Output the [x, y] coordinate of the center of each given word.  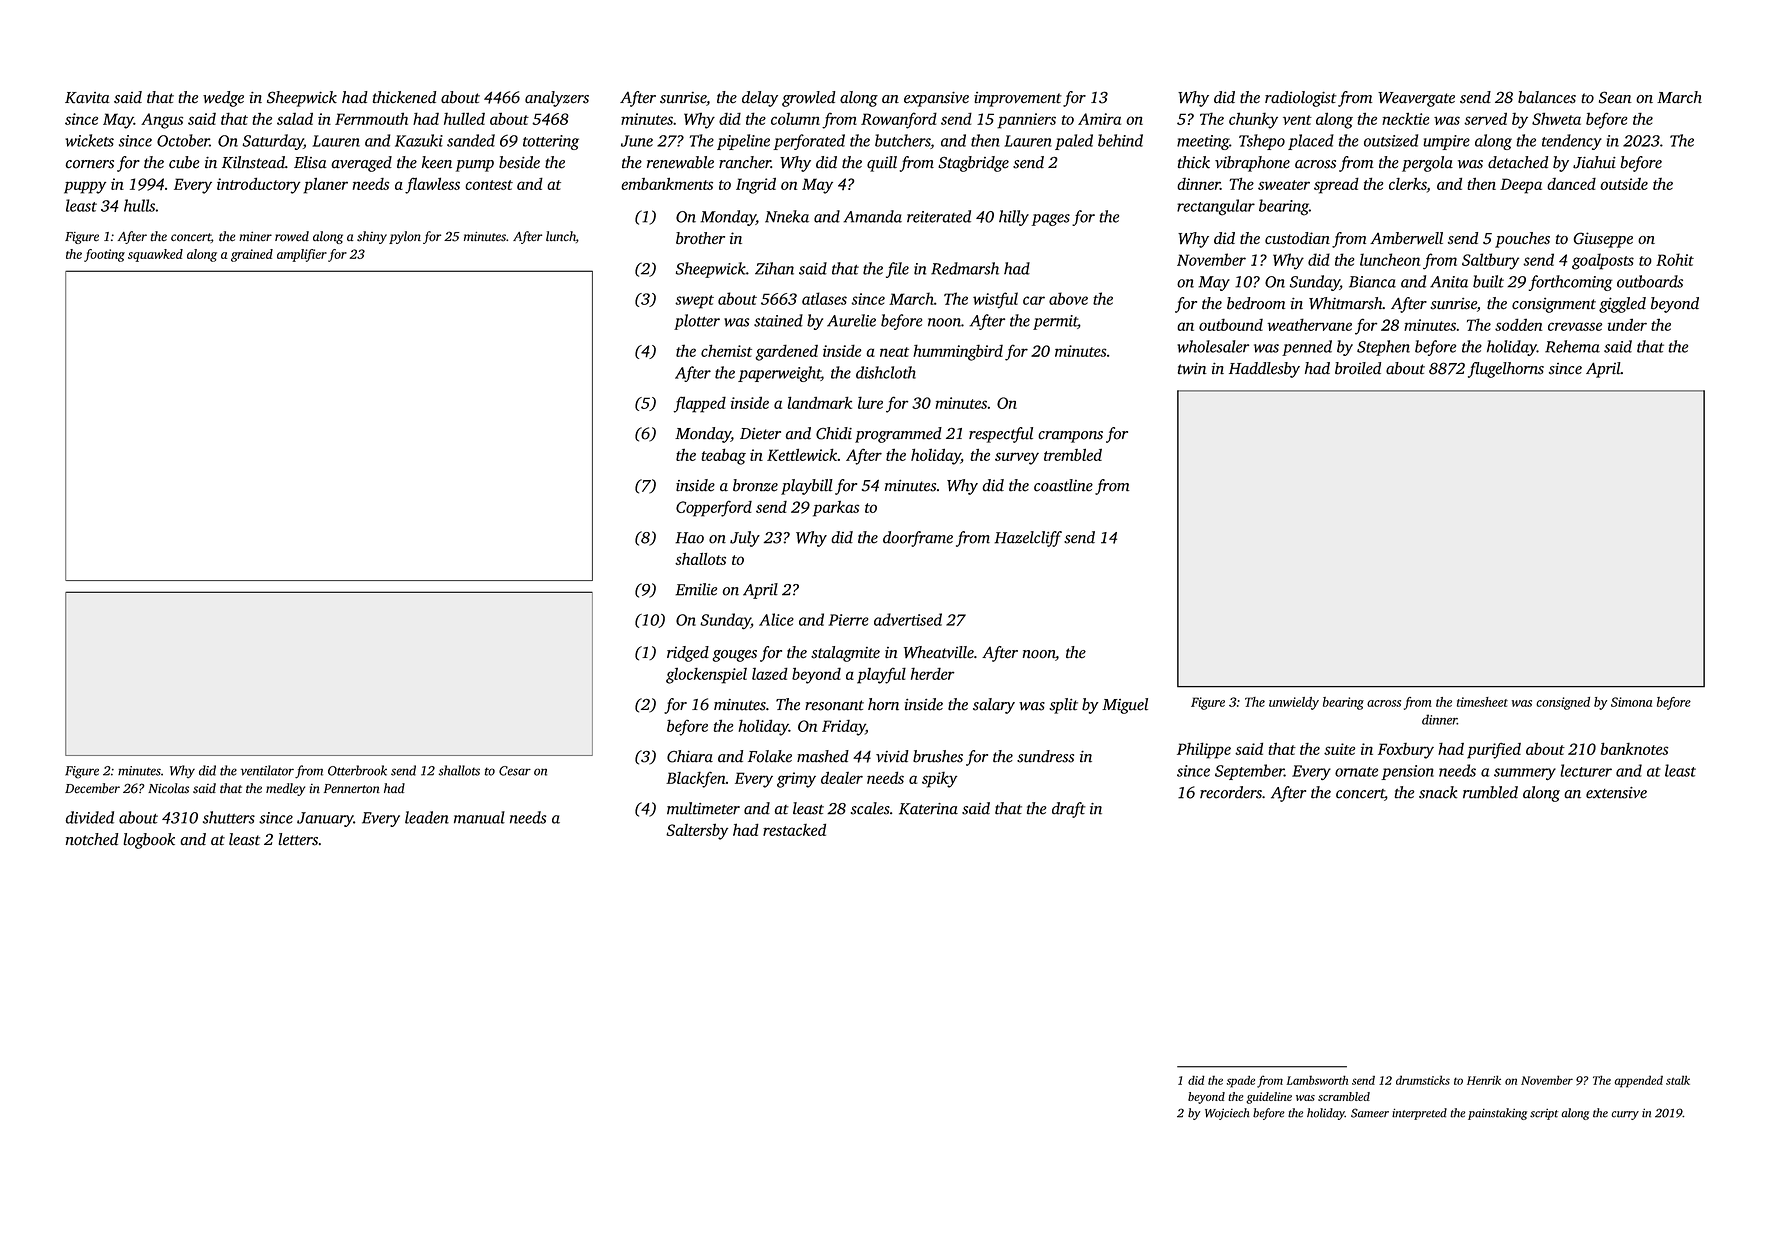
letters [298, 839]
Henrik [1484, 1080]
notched [92, 839]
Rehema [1572, 346]
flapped [700, 404]
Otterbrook [357, 770]
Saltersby [697, 831]
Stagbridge [973, 164]
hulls [139, 205]
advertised [908, 619]
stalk [1678, 1080]
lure [870, 402]
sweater [1284, 185]
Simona [1631, 702]
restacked [794, 829]
